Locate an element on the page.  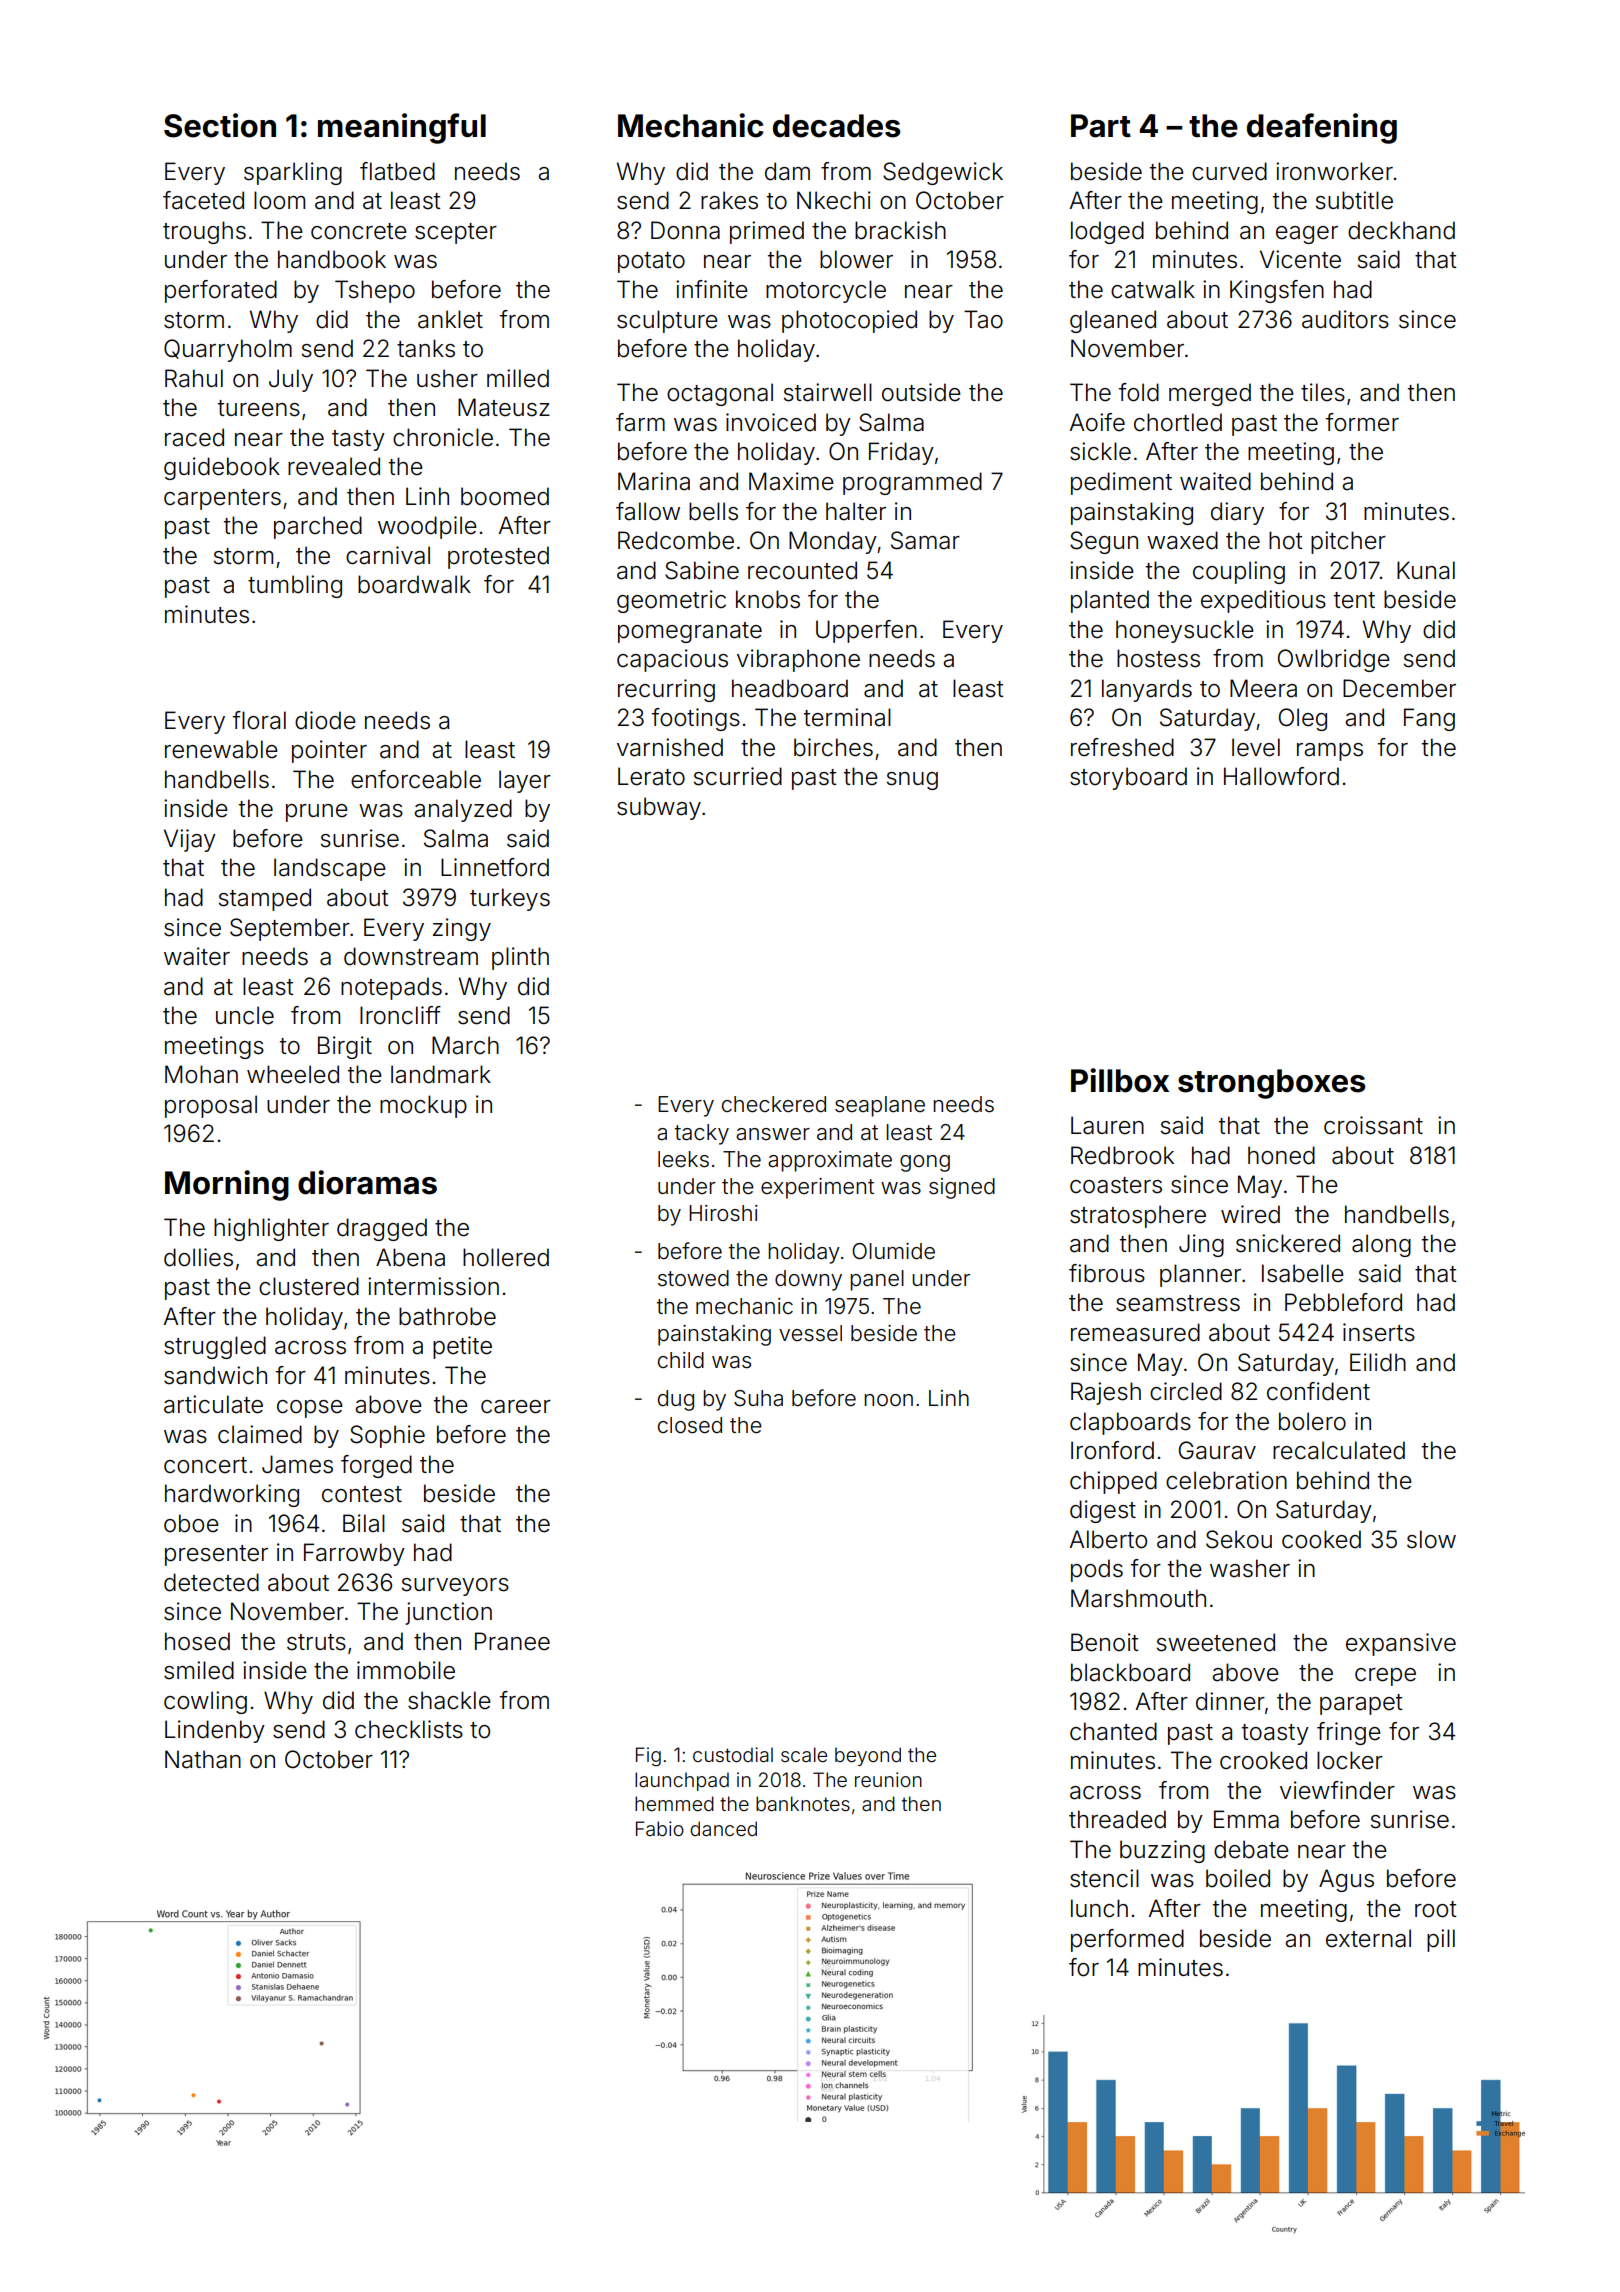
perforated is located at coordinates (221, 291).
